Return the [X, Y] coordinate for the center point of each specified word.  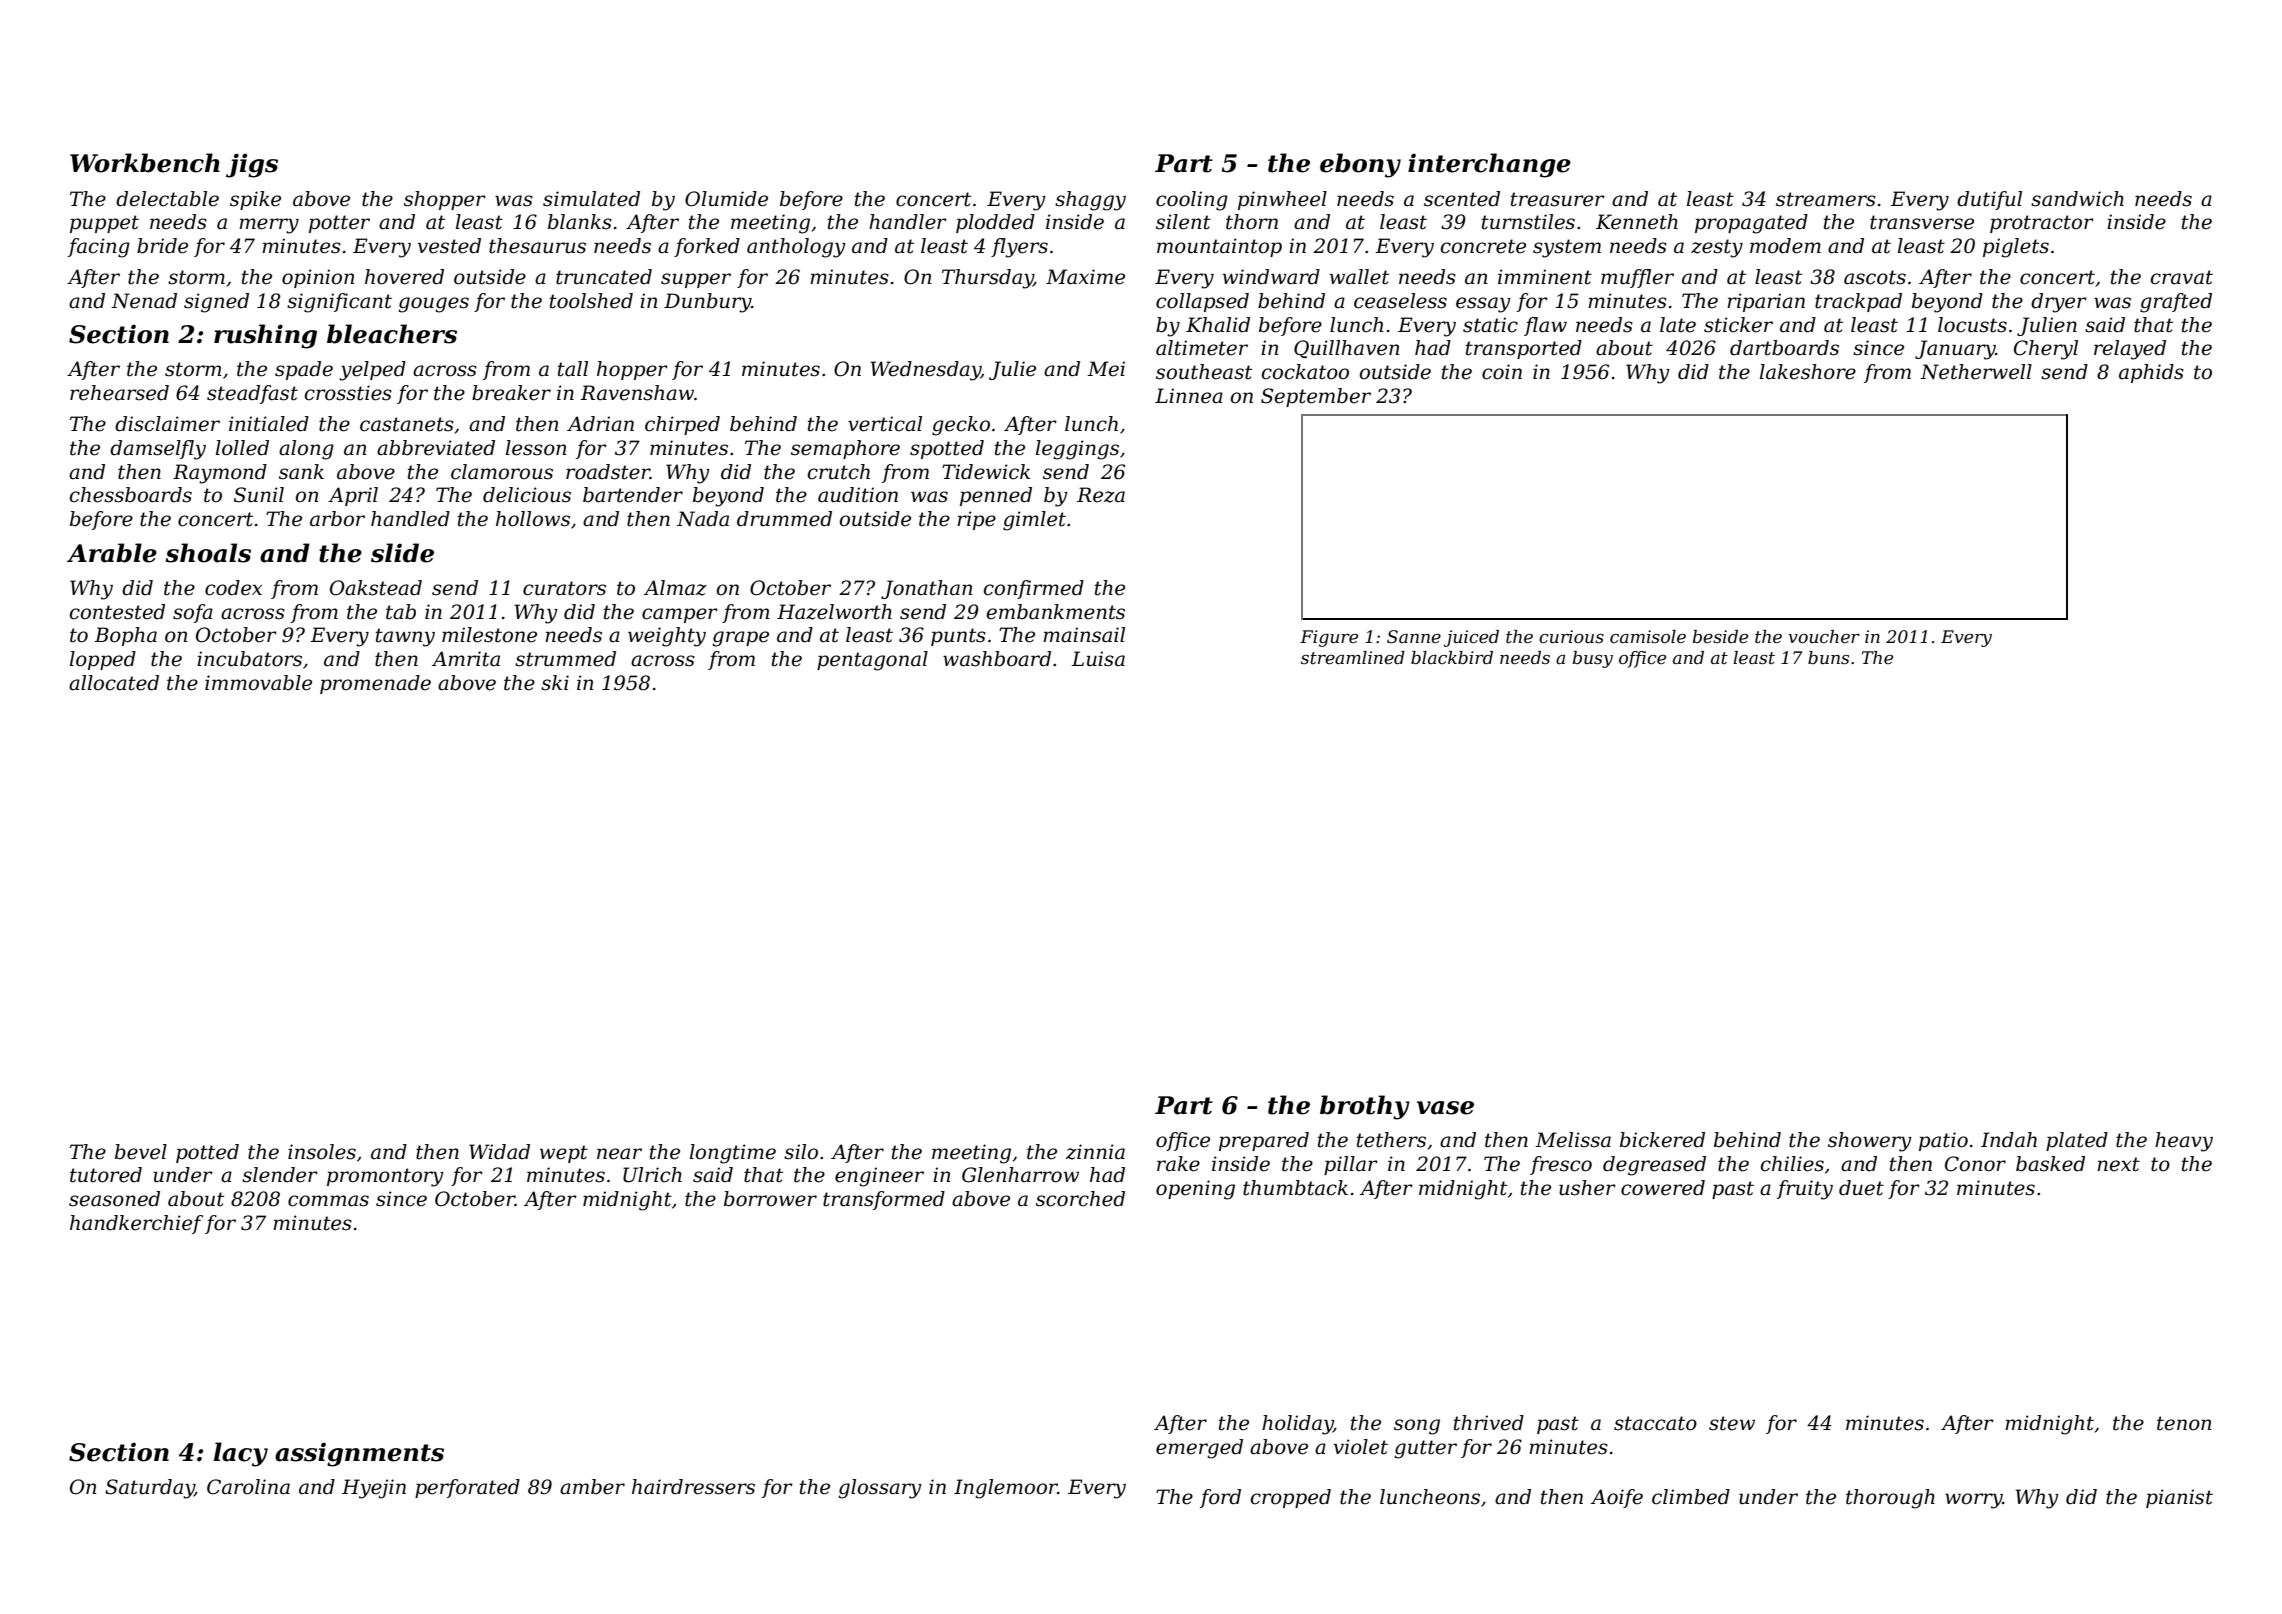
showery [1870, 1142]
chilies [1792, 1164]
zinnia [1095, 1152]
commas [328, 1201]
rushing [265, 336]
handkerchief [136, 1224]
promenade [375, 684]
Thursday [987, 279]
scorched [1080, 1199]
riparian [1766, 302]
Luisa [1098, 659]
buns [1828, 658]
